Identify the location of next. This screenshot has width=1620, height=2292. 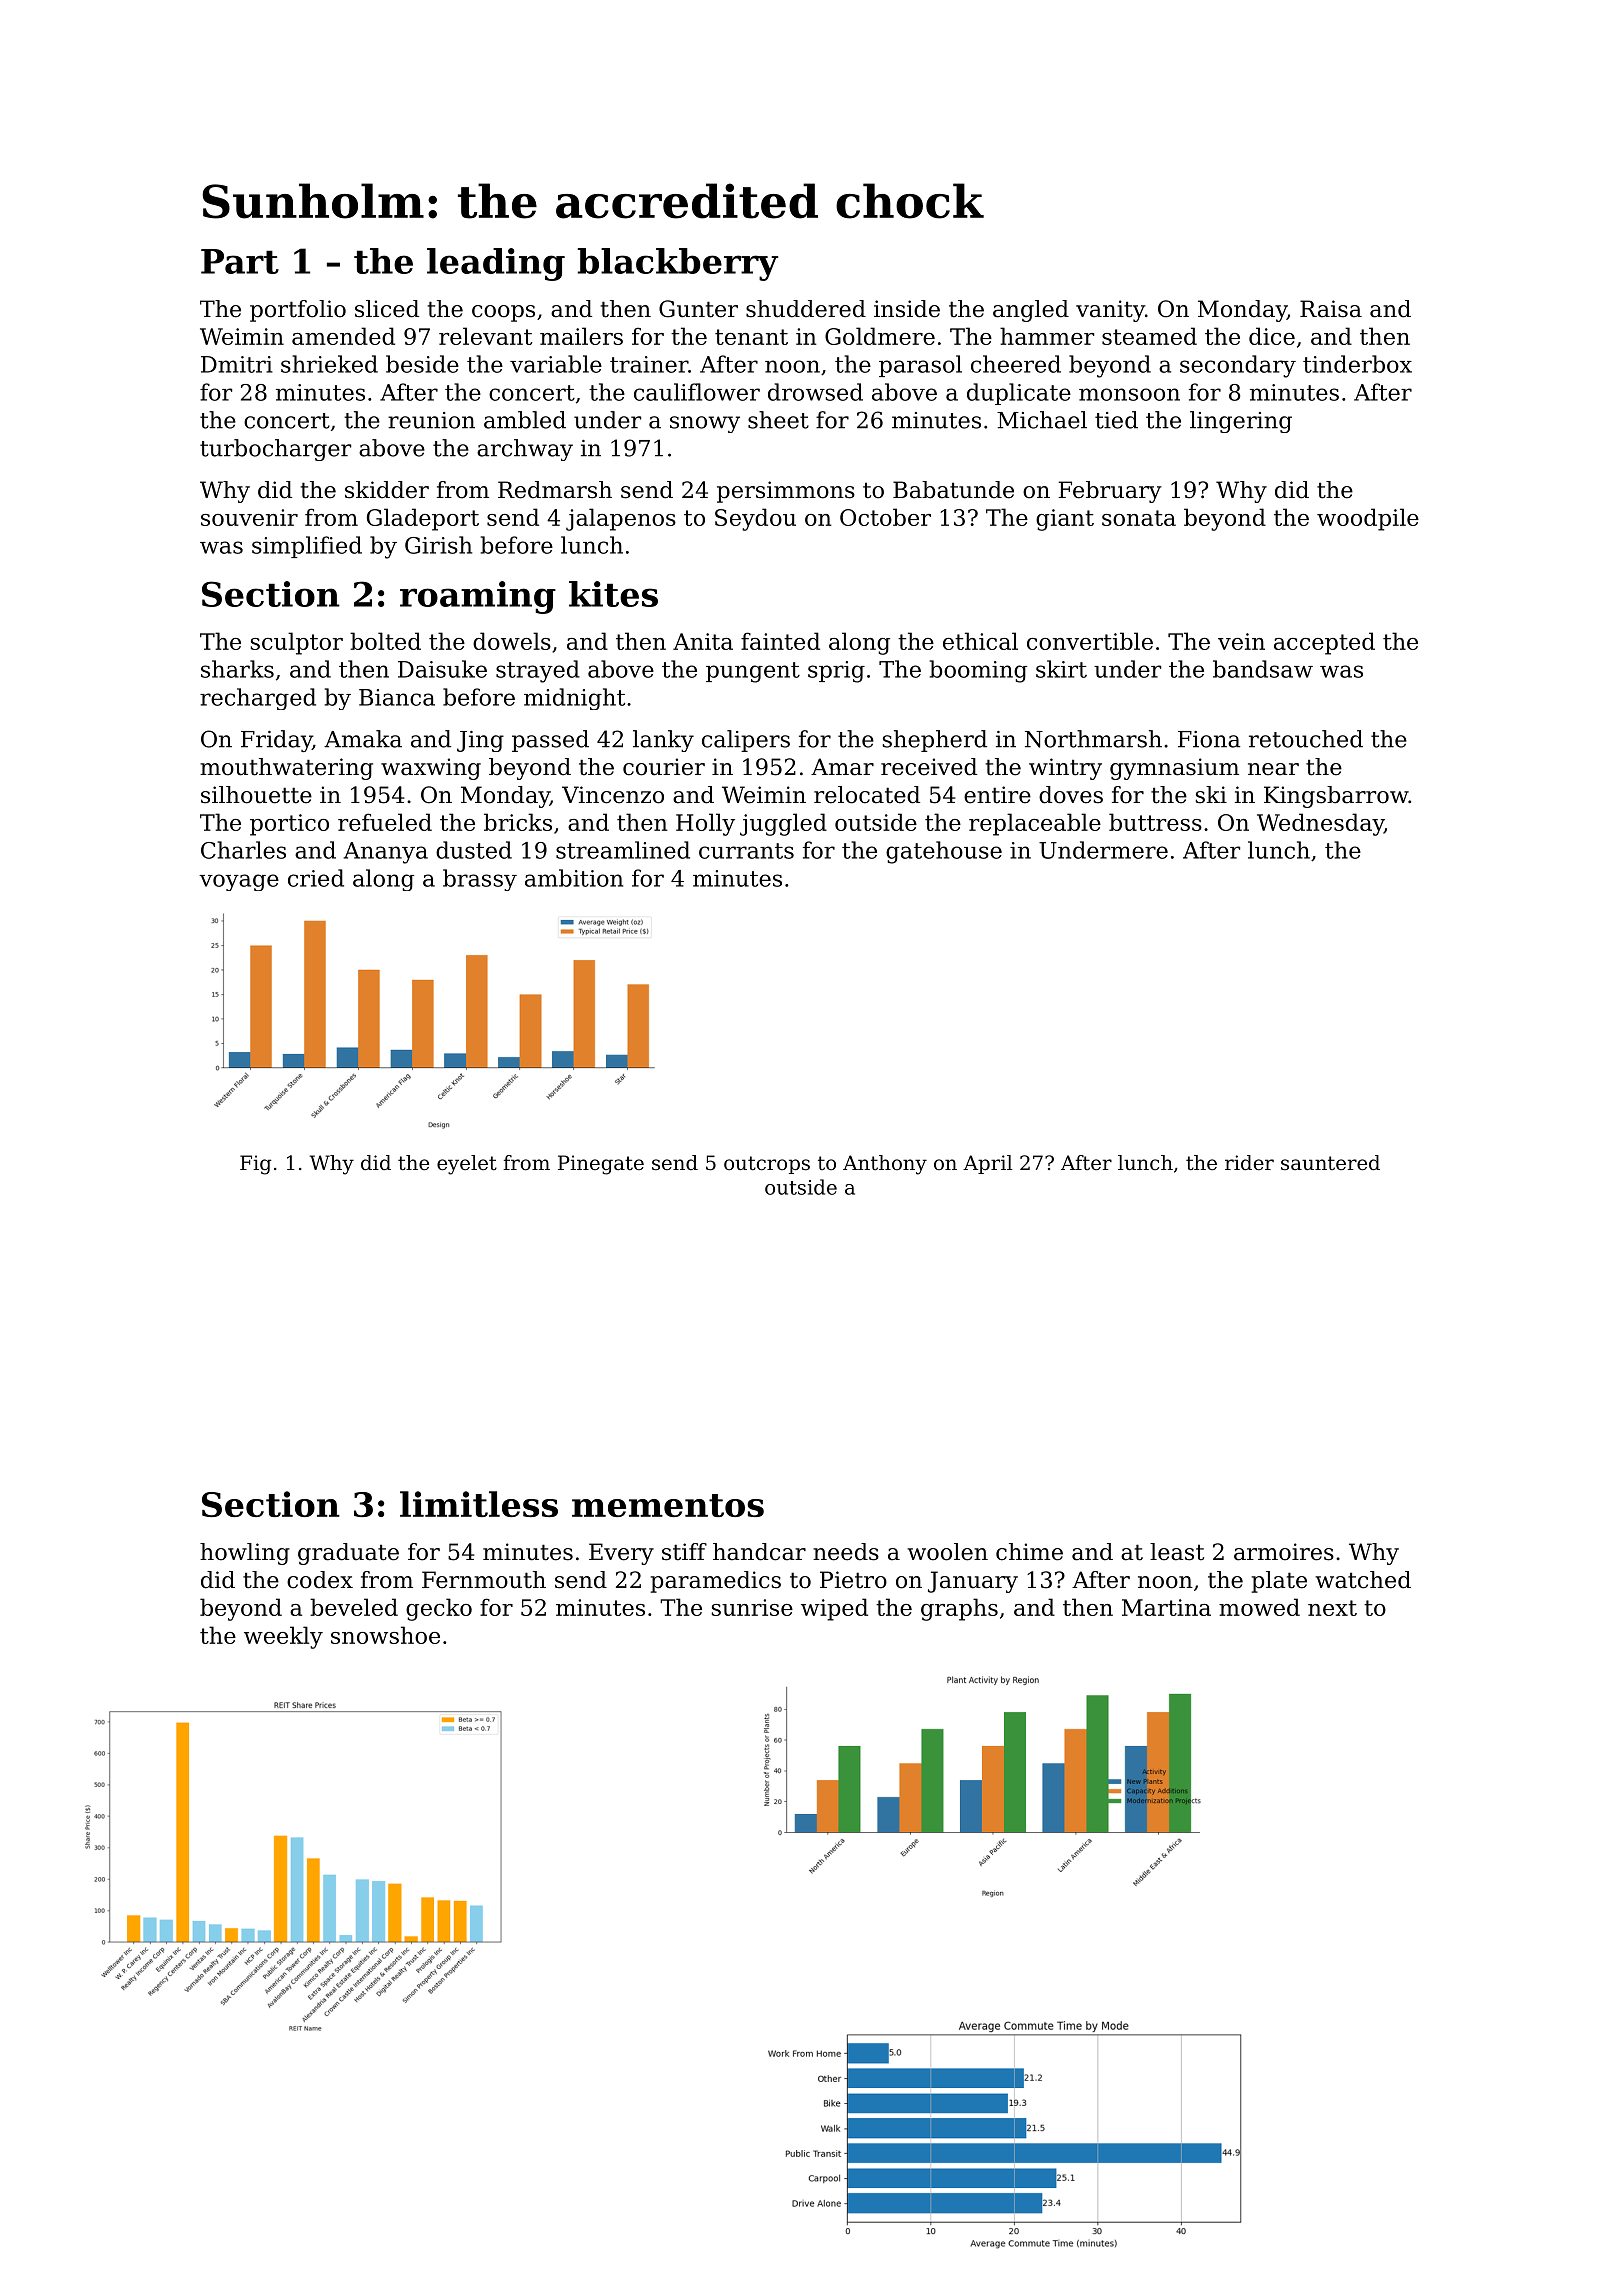
(1332, 1608).
